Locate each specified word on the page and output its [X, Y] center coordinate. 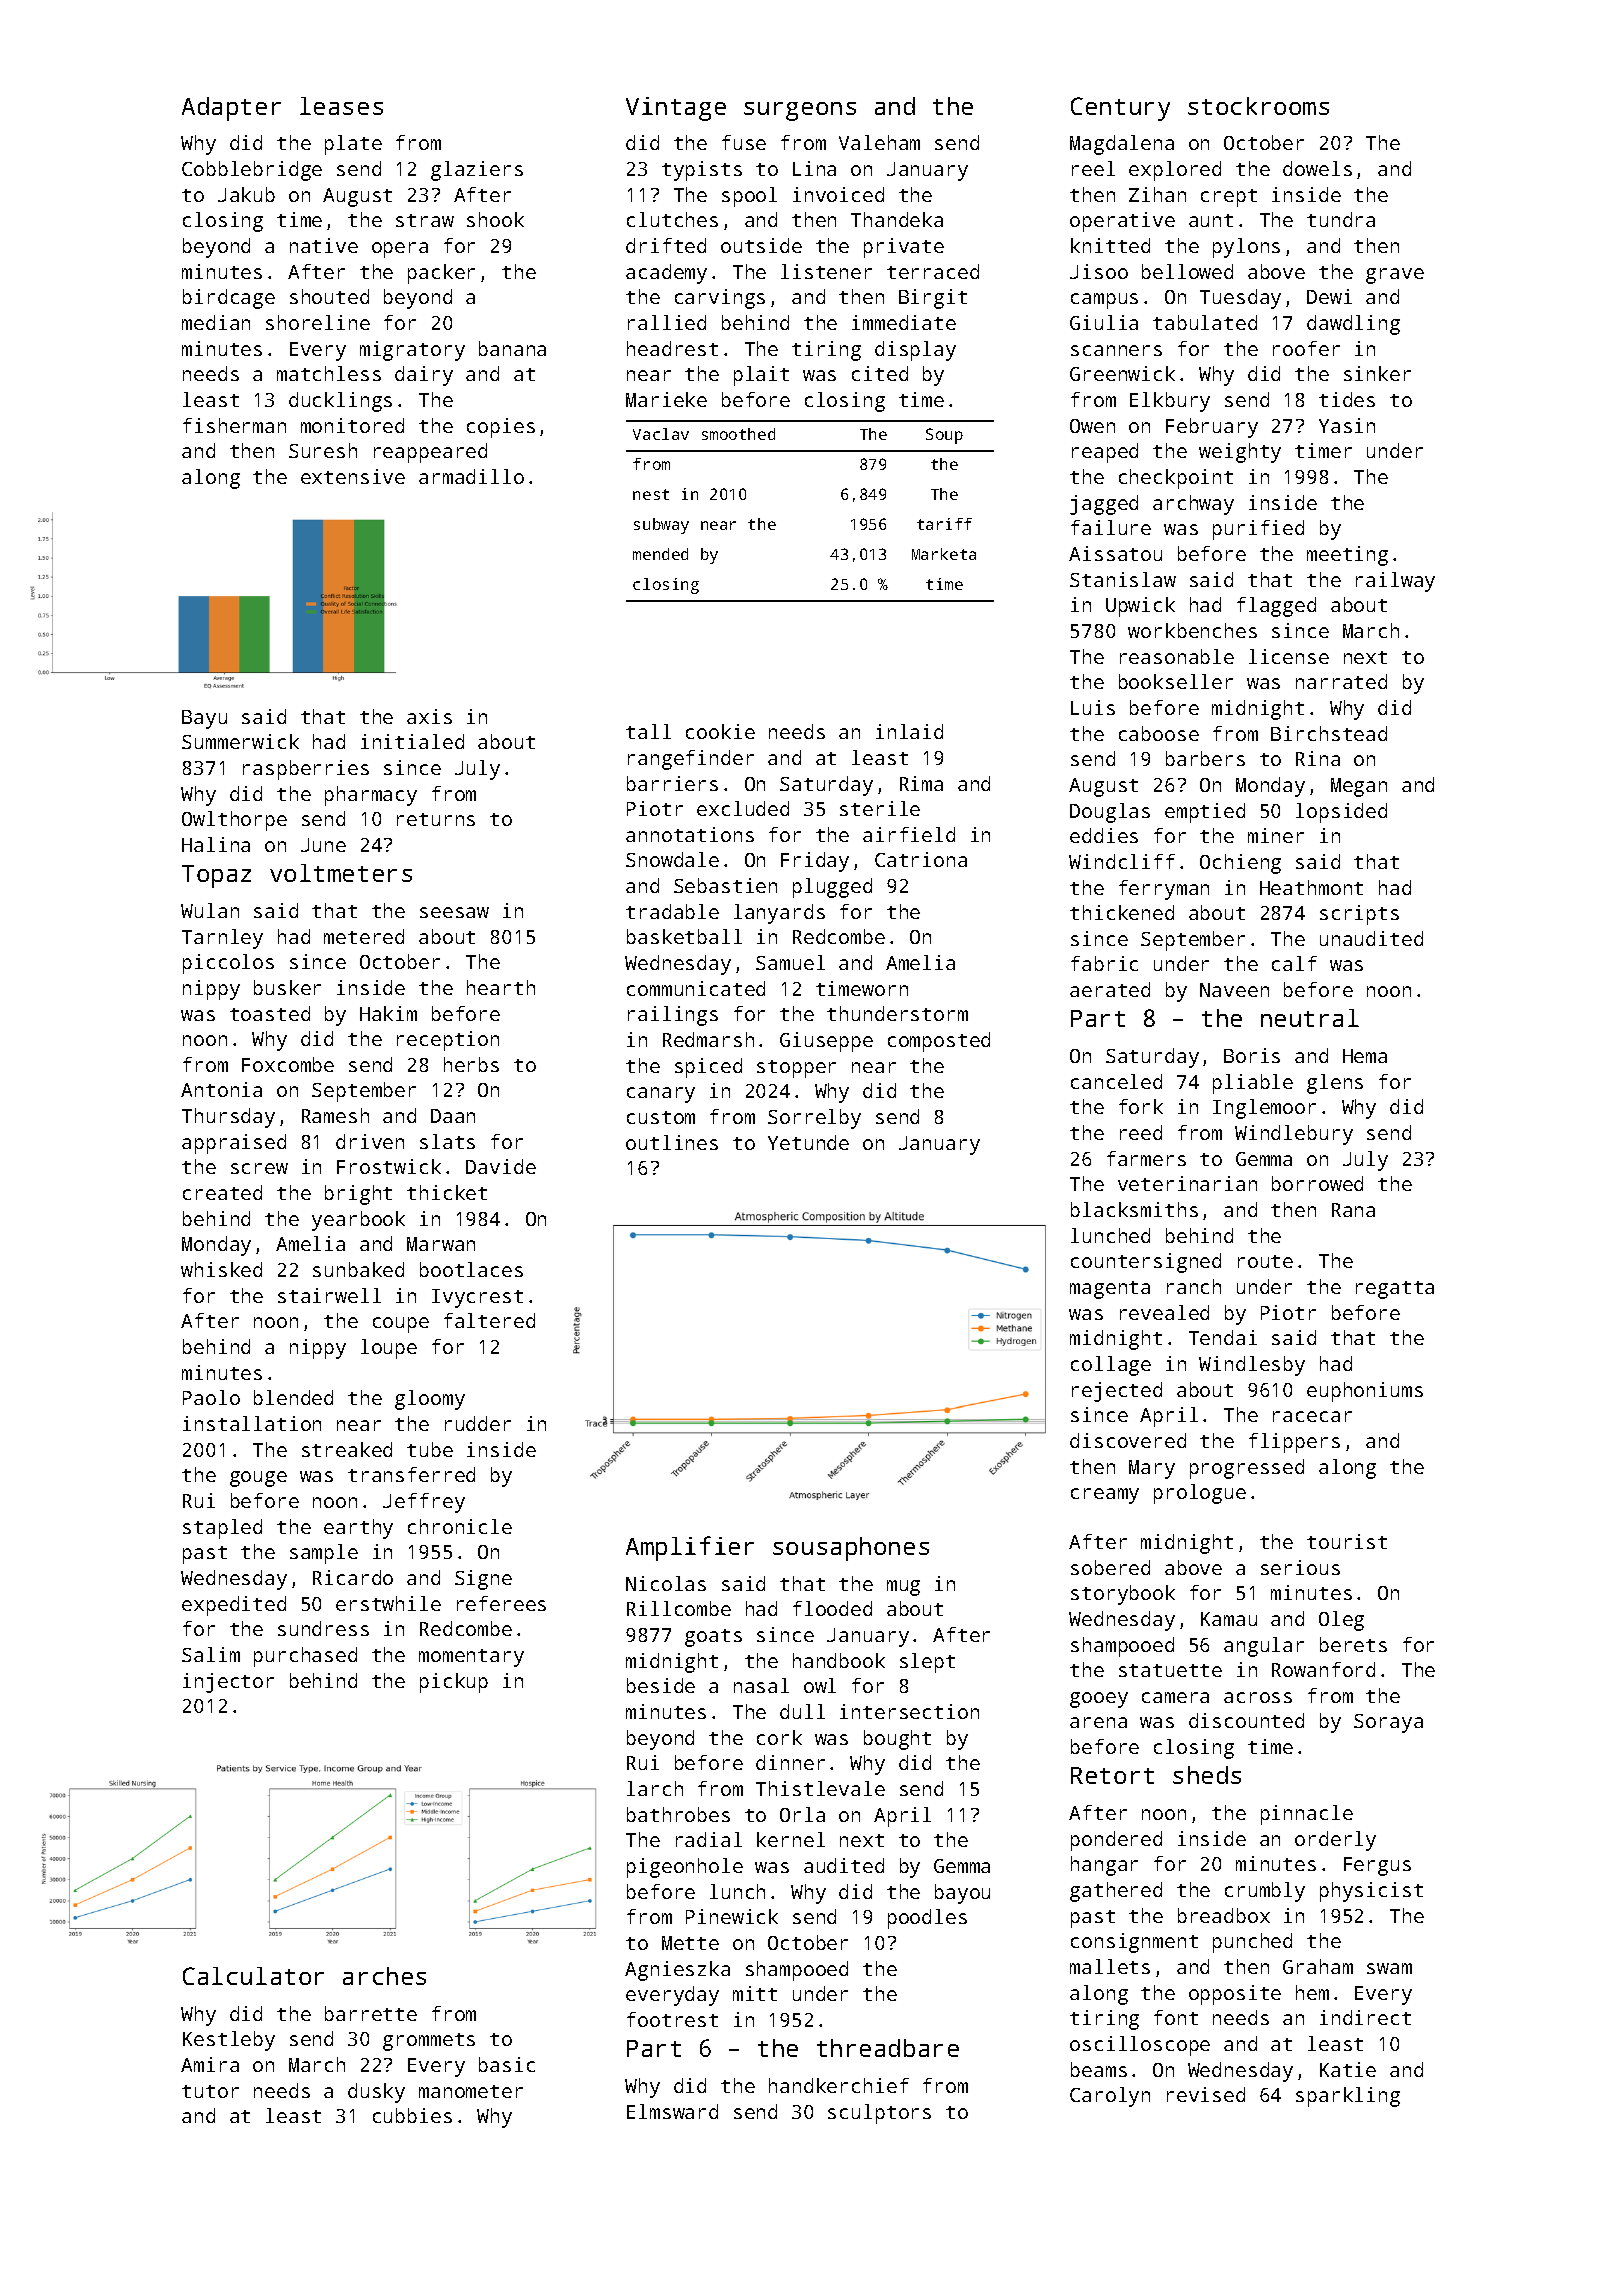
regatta [1395, 1290]
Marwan [441, 1244]
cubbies [412, 2115]
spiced [708, 1068]
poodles [927, 1919]
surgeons [800, 111]
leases [341, 106]
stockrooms [1258, 106]
